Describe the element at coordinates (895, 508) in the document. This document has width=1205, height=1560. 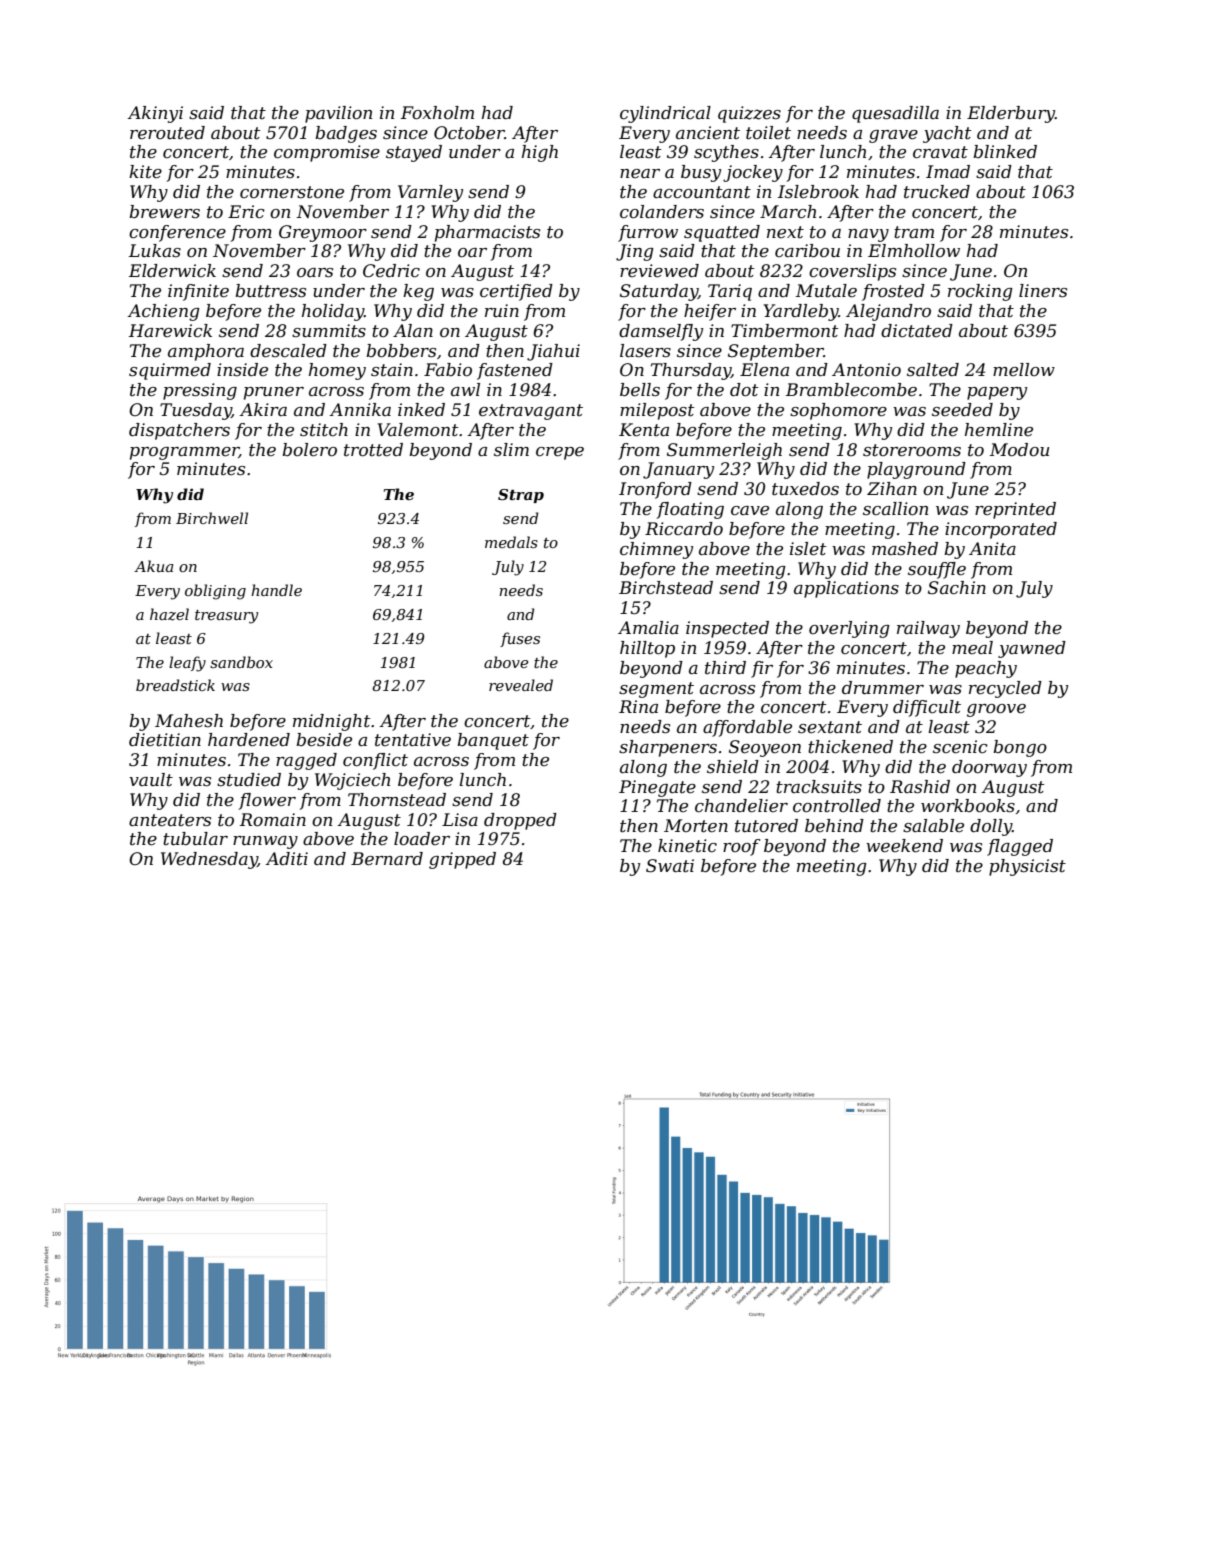
I see `scallion` at that location.
